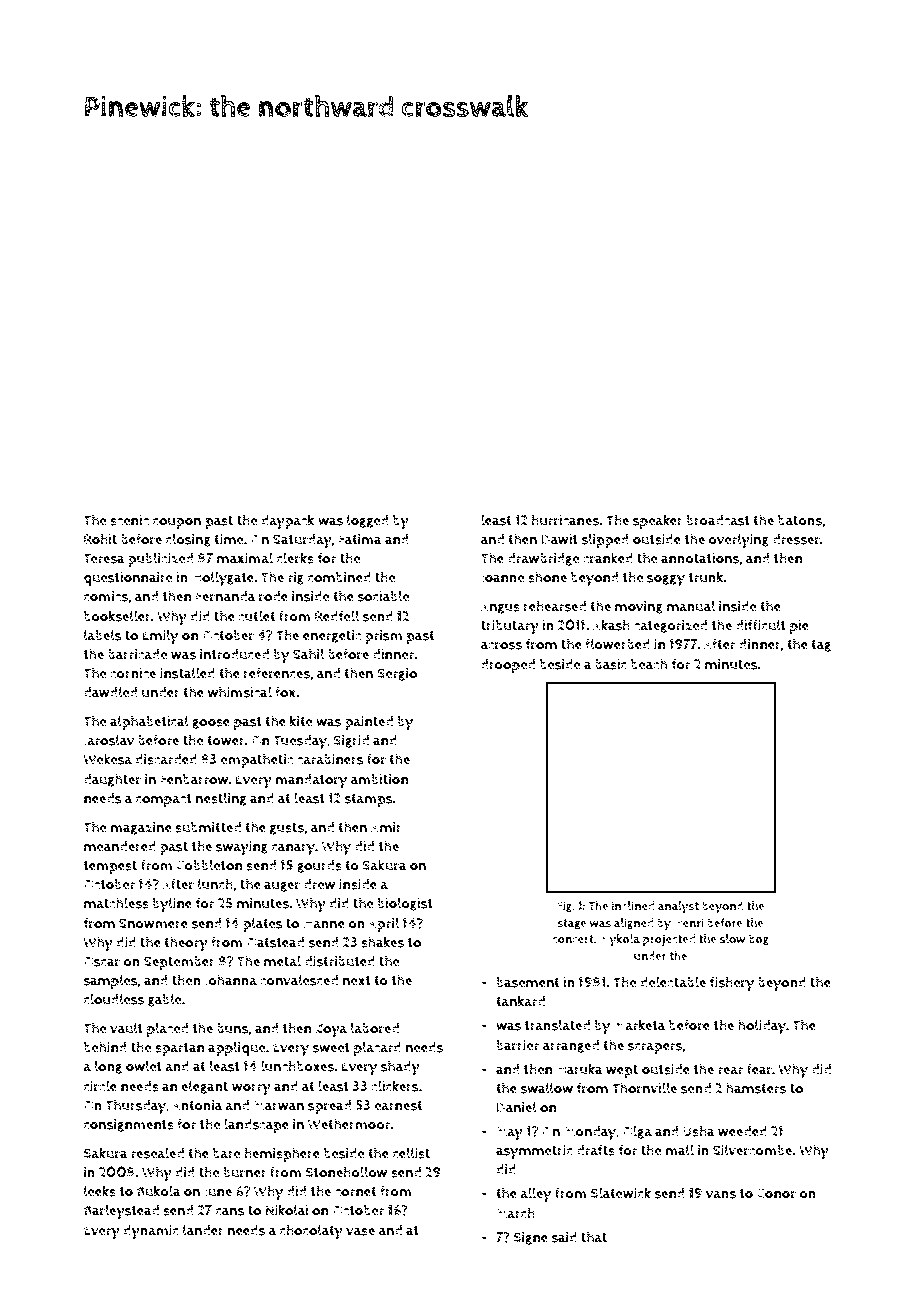 This image has width=924, height=1308. Describe the element at coordinates (197, 1105) in the image. I see `Antonia` at that location.
